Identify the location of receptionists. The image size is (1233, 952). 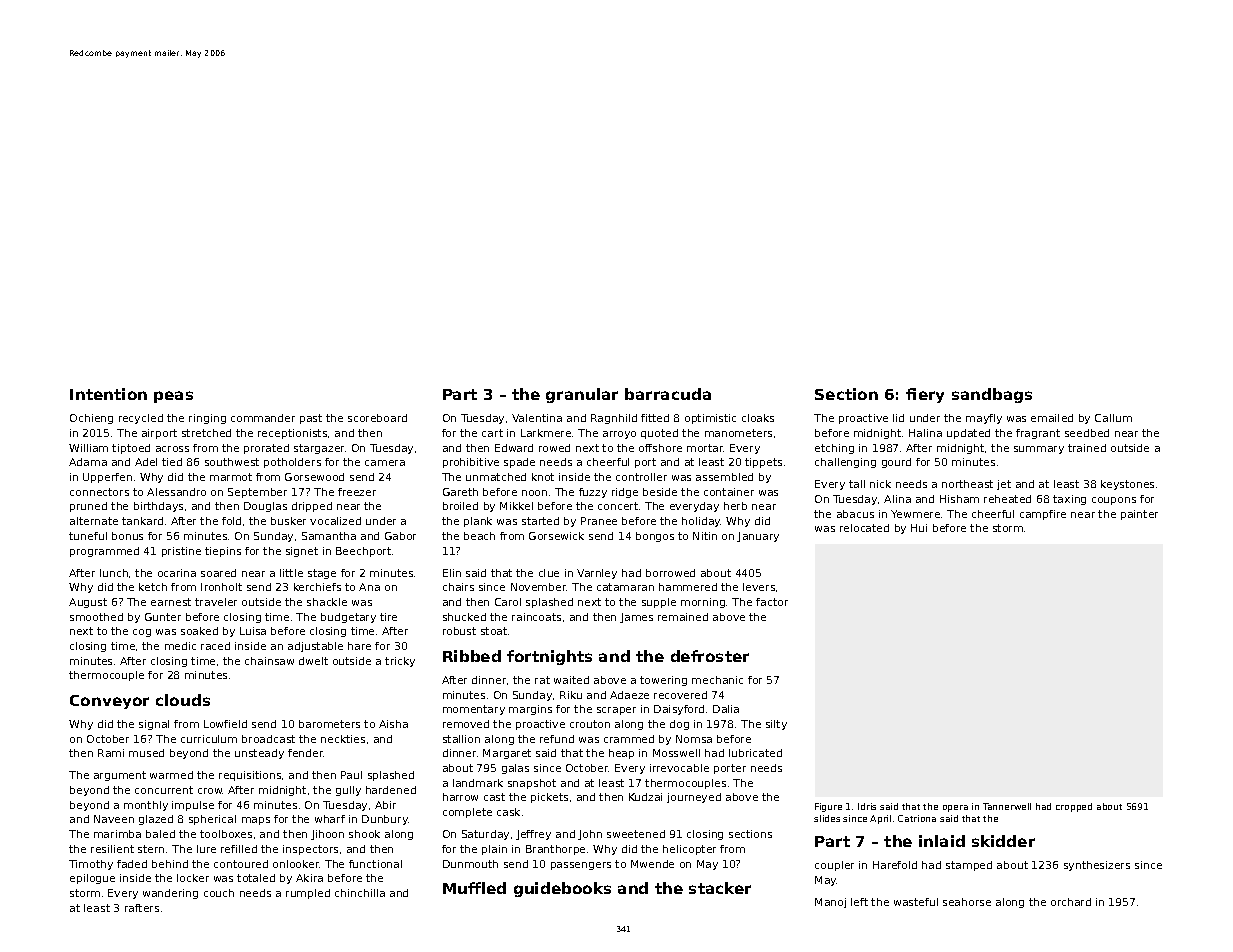
(292, 434).
